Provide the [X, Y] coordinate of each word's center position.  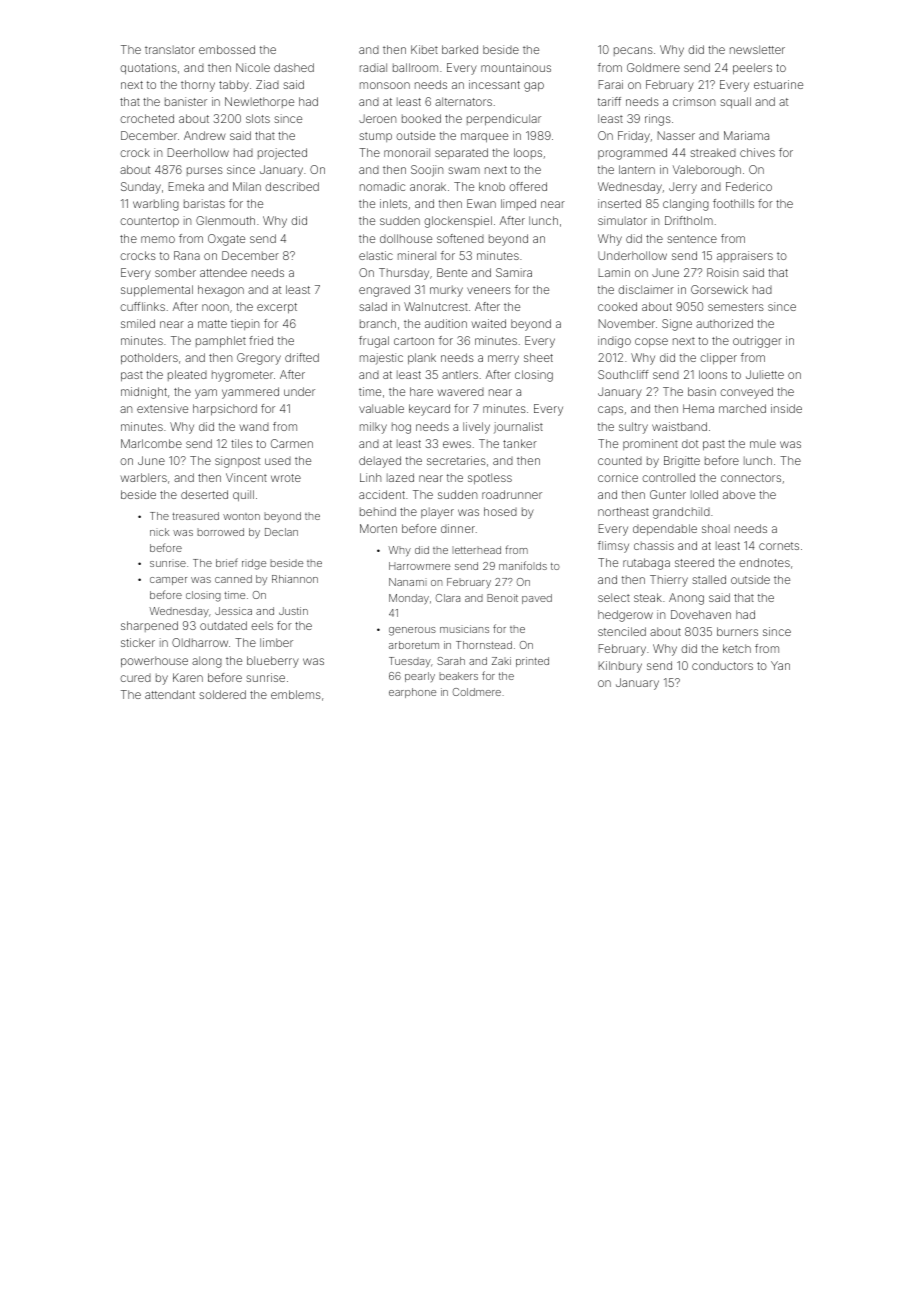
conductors [722, 665]
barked [460, 49]
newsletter [757, 49]
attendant [170, 694]
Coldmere [477, 692]
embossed [227, 49]
